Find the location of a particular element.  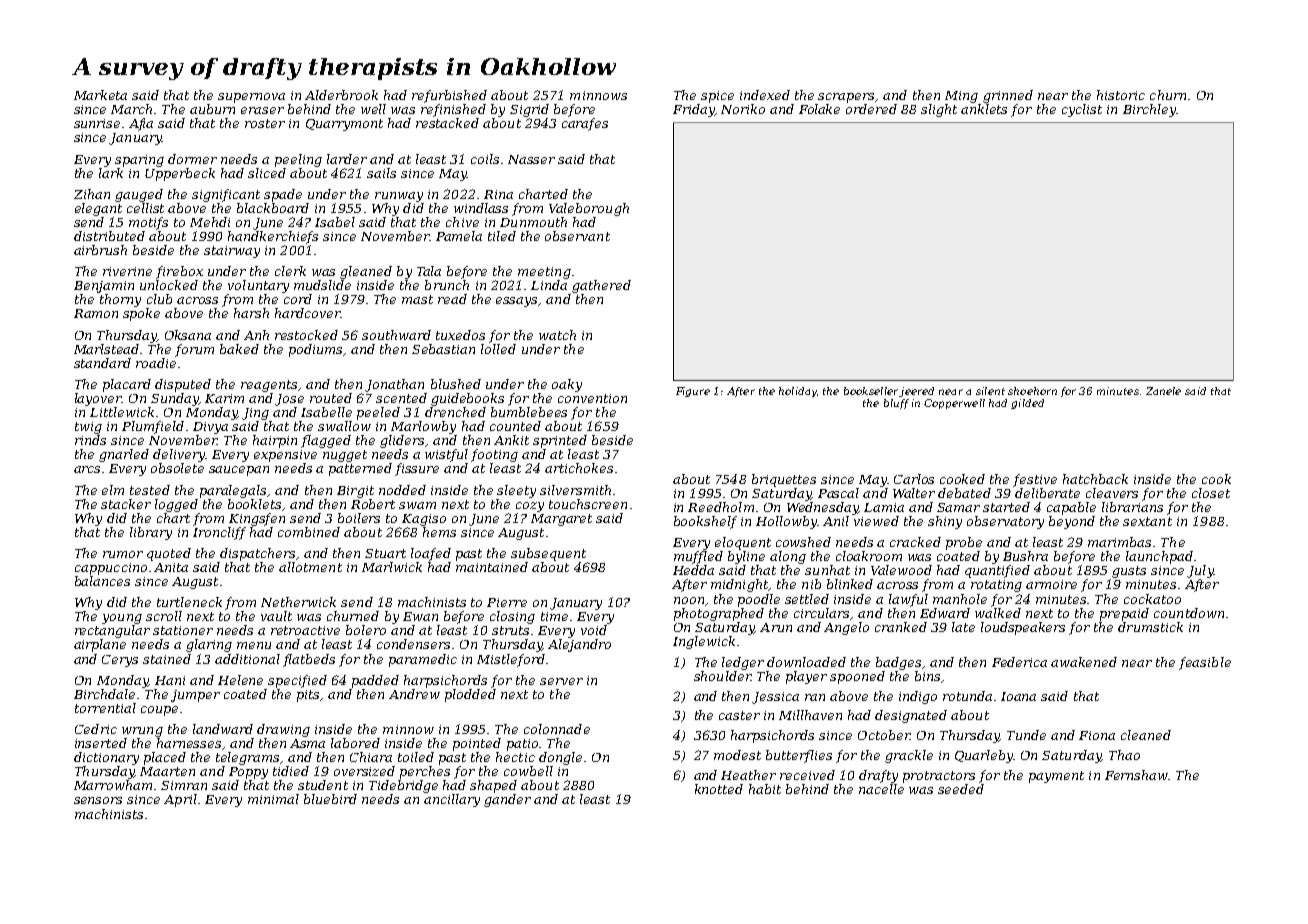

seeded is located at coordinates (961, 789).
